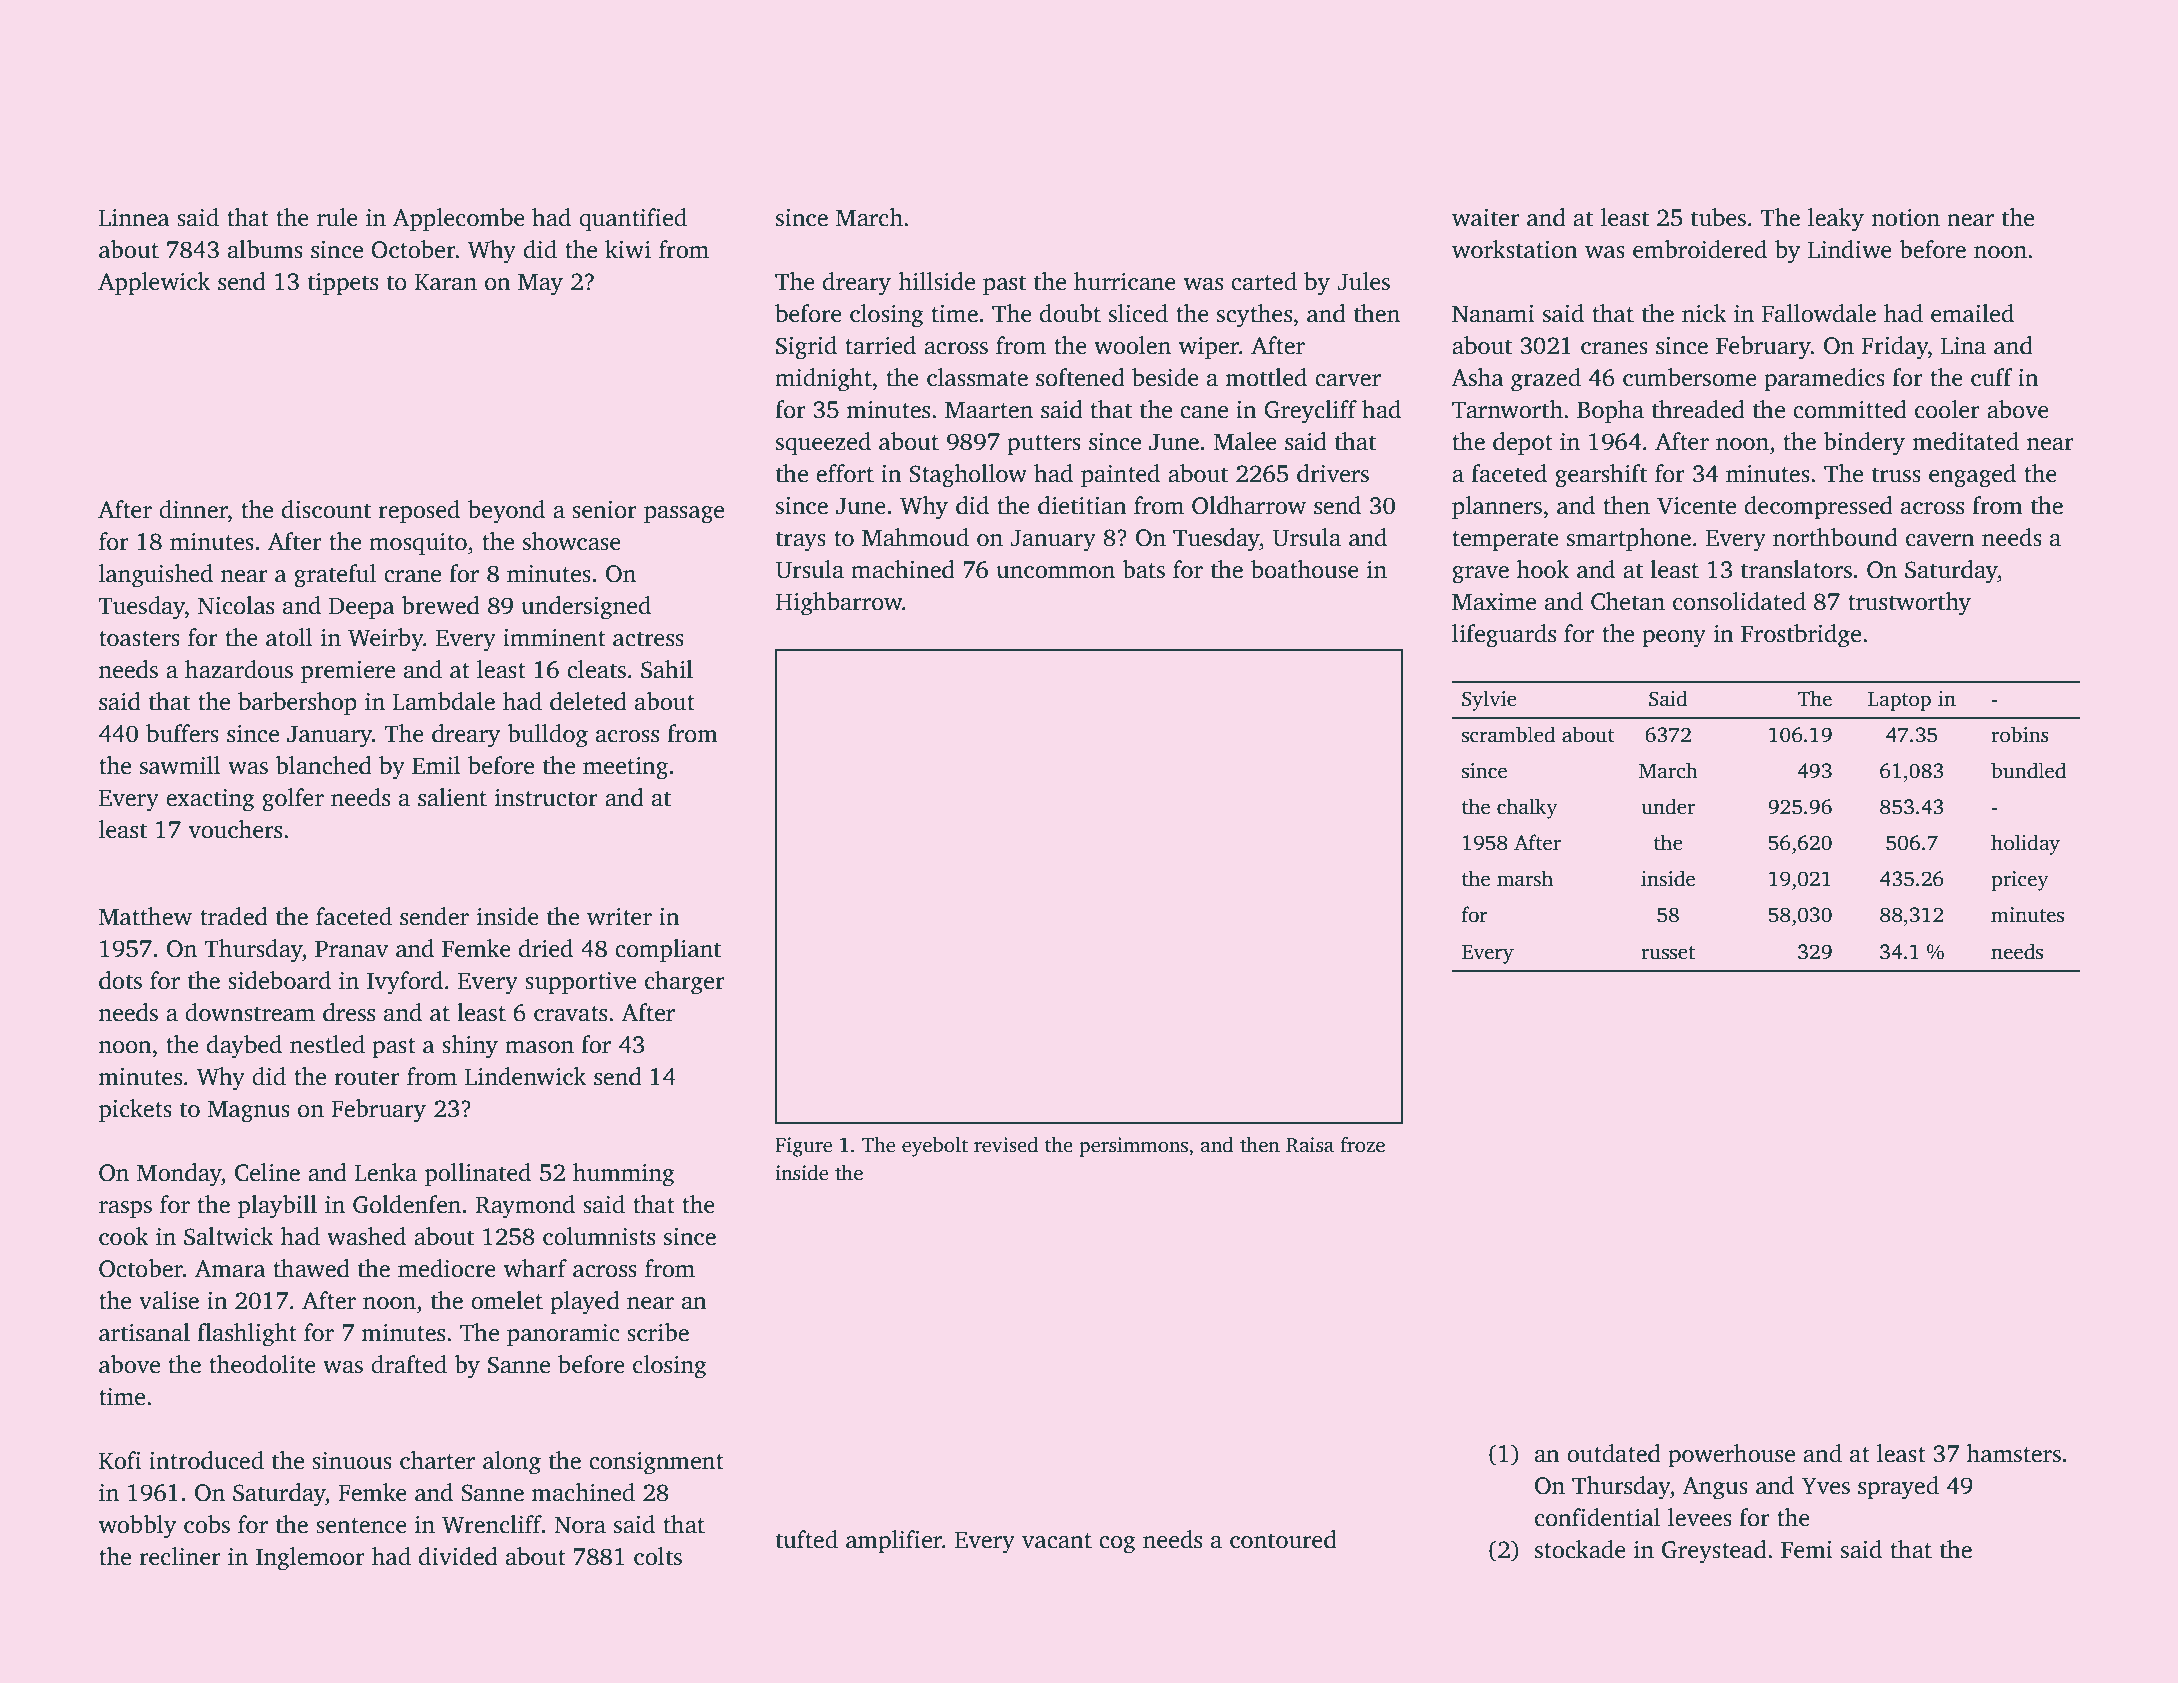 This screenshot has height=1683, width=2178. I want to click on Laptop, so click(1899, 701).
